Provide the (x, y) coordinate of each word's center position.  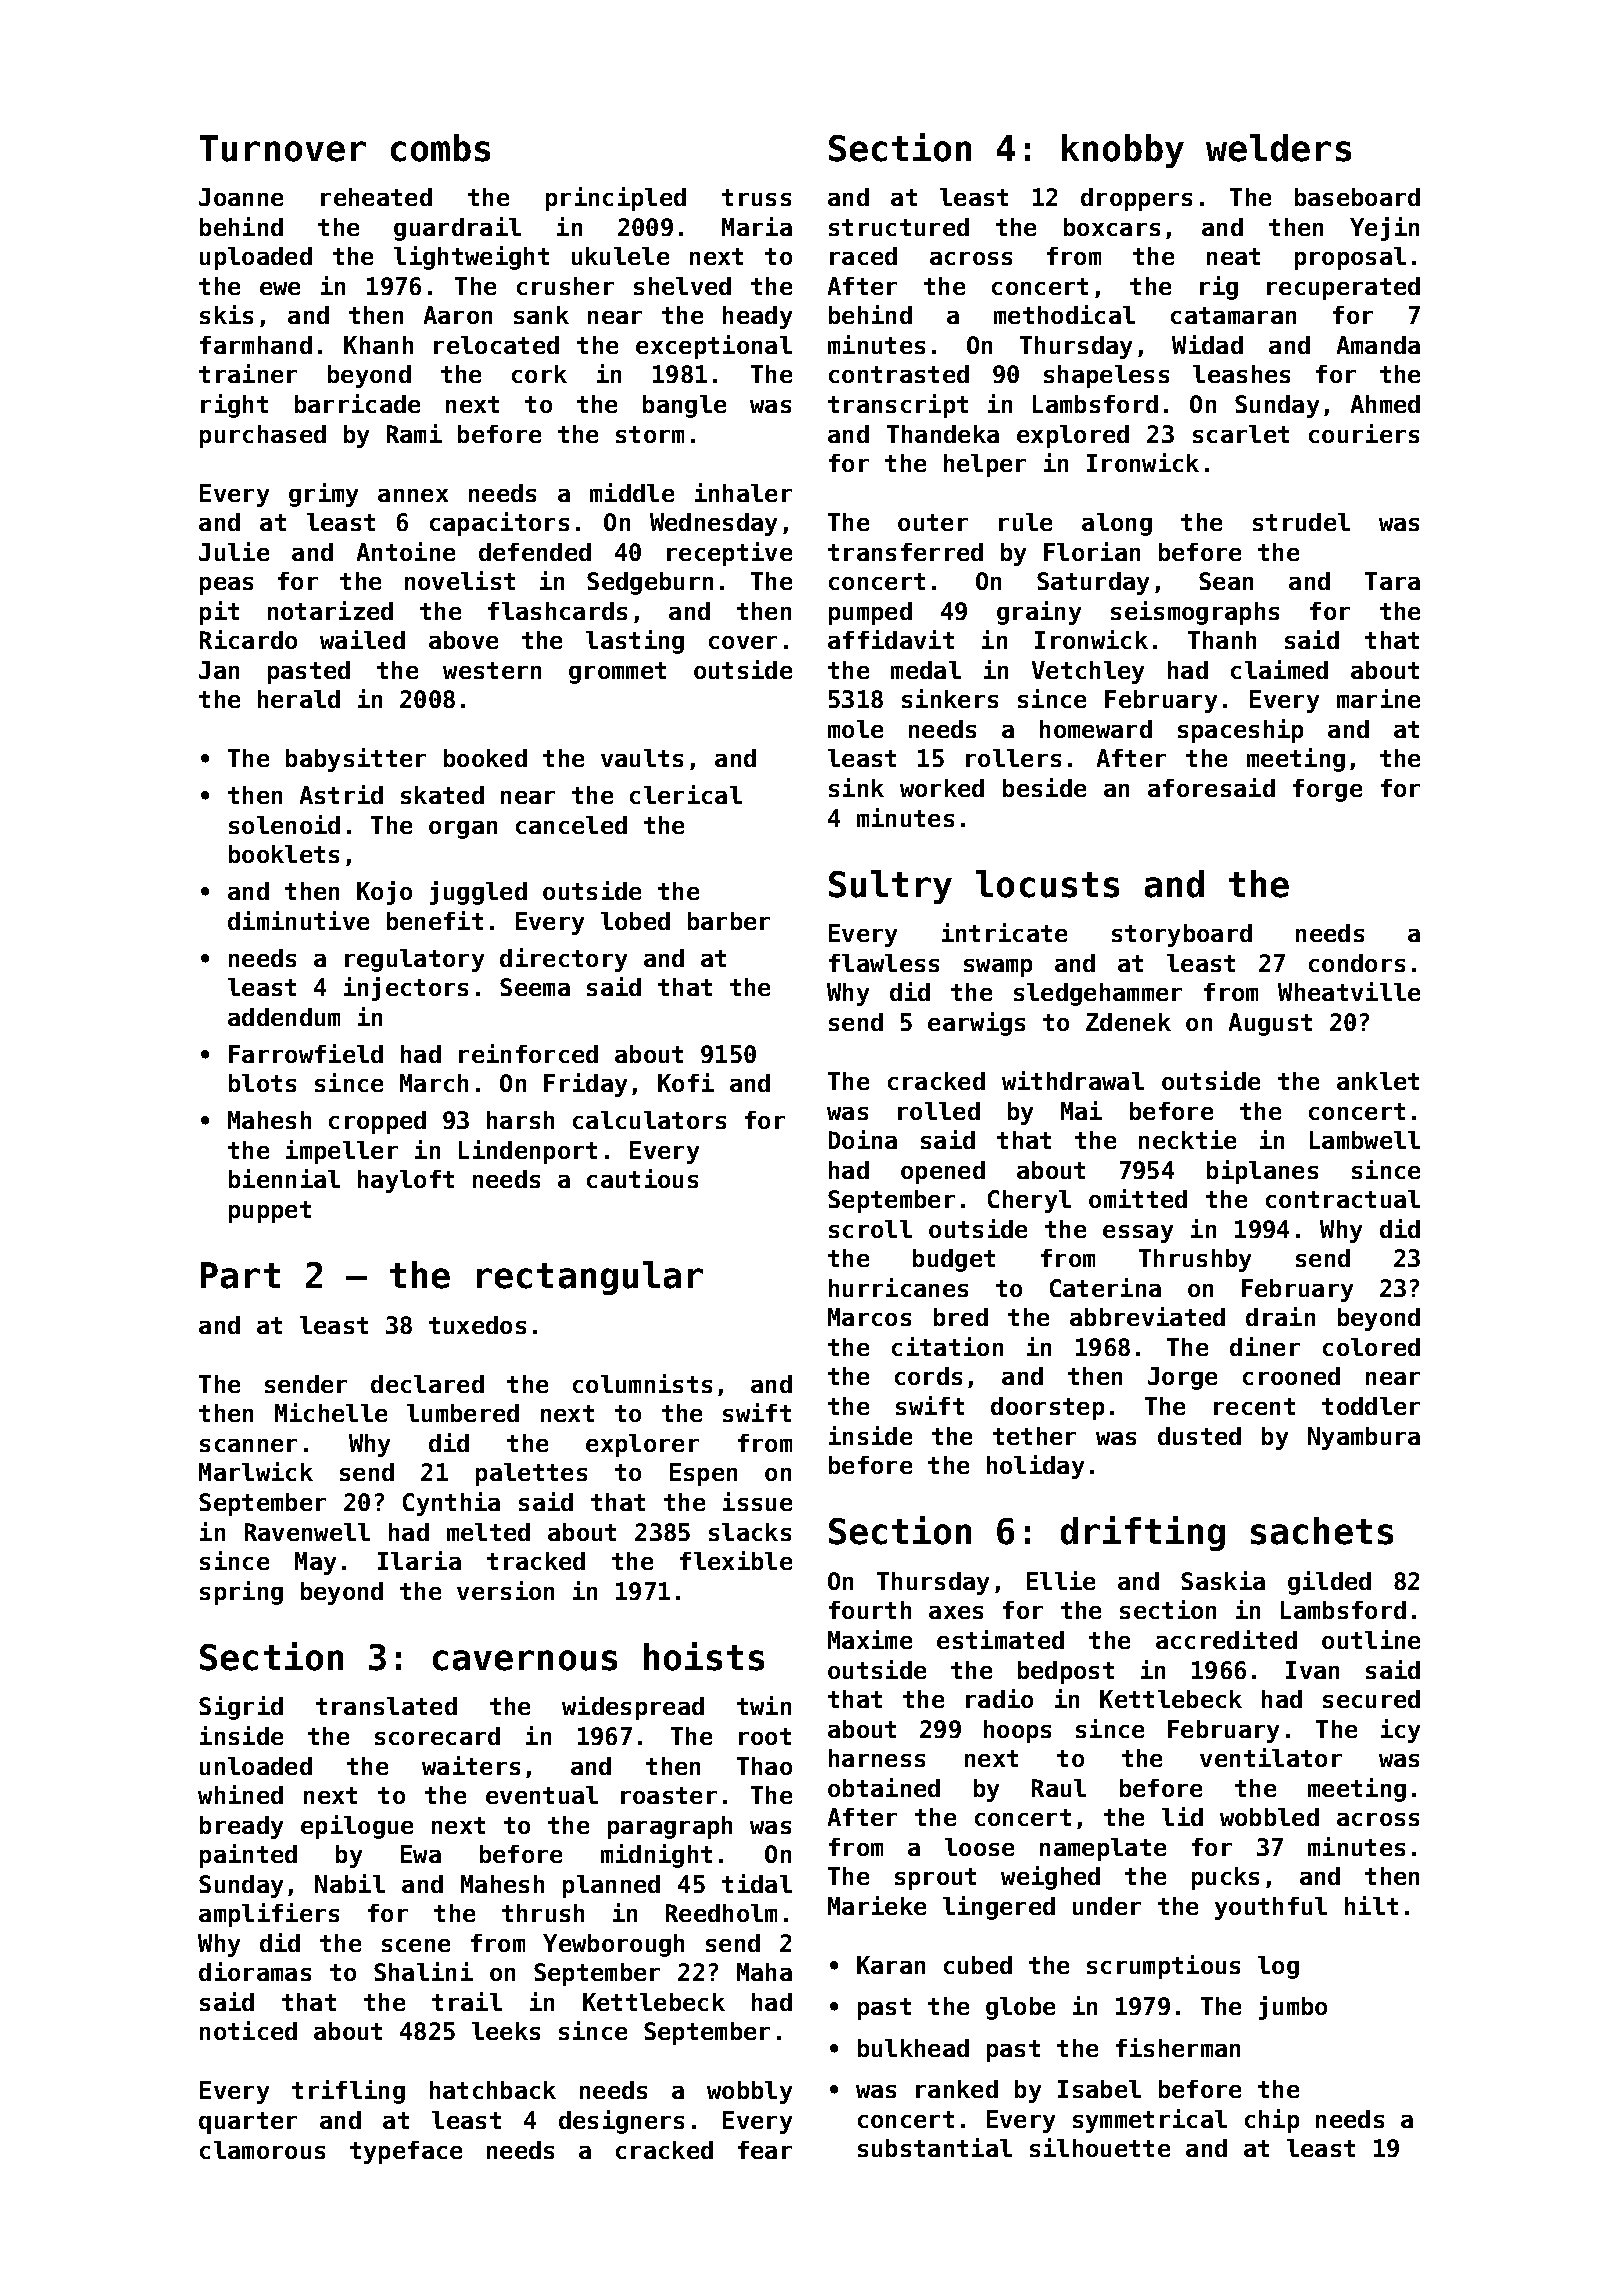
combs (440, 148)
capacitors (499, 524)
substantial (935, 2147)
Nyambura (1364, 1438)
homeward (1096, 729)
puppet (270, 1212)
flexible (736, 1560)
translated (386, 1706)
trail (467, 2001)
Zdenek (1128, 1022)
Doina (863, 1139)
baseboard (1357, 197)
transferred (905, 552)
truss (756, 197)
